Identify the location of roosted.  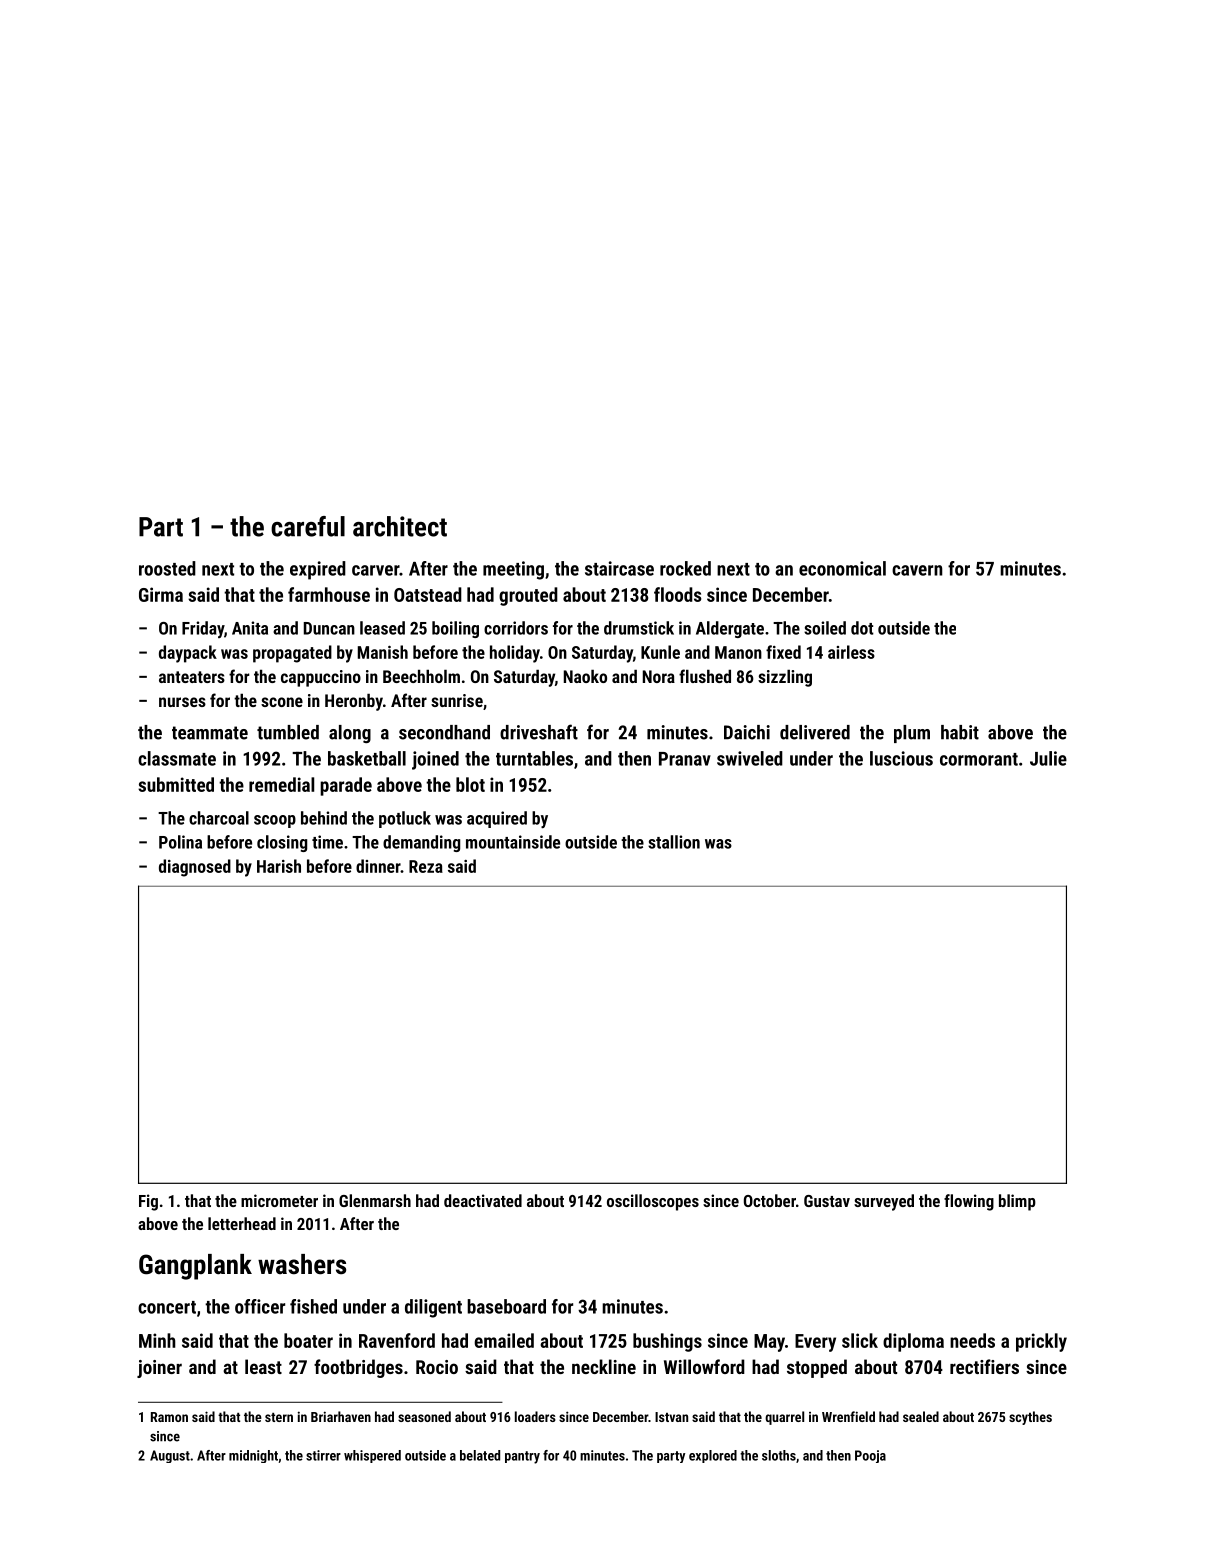
(167, 568).
